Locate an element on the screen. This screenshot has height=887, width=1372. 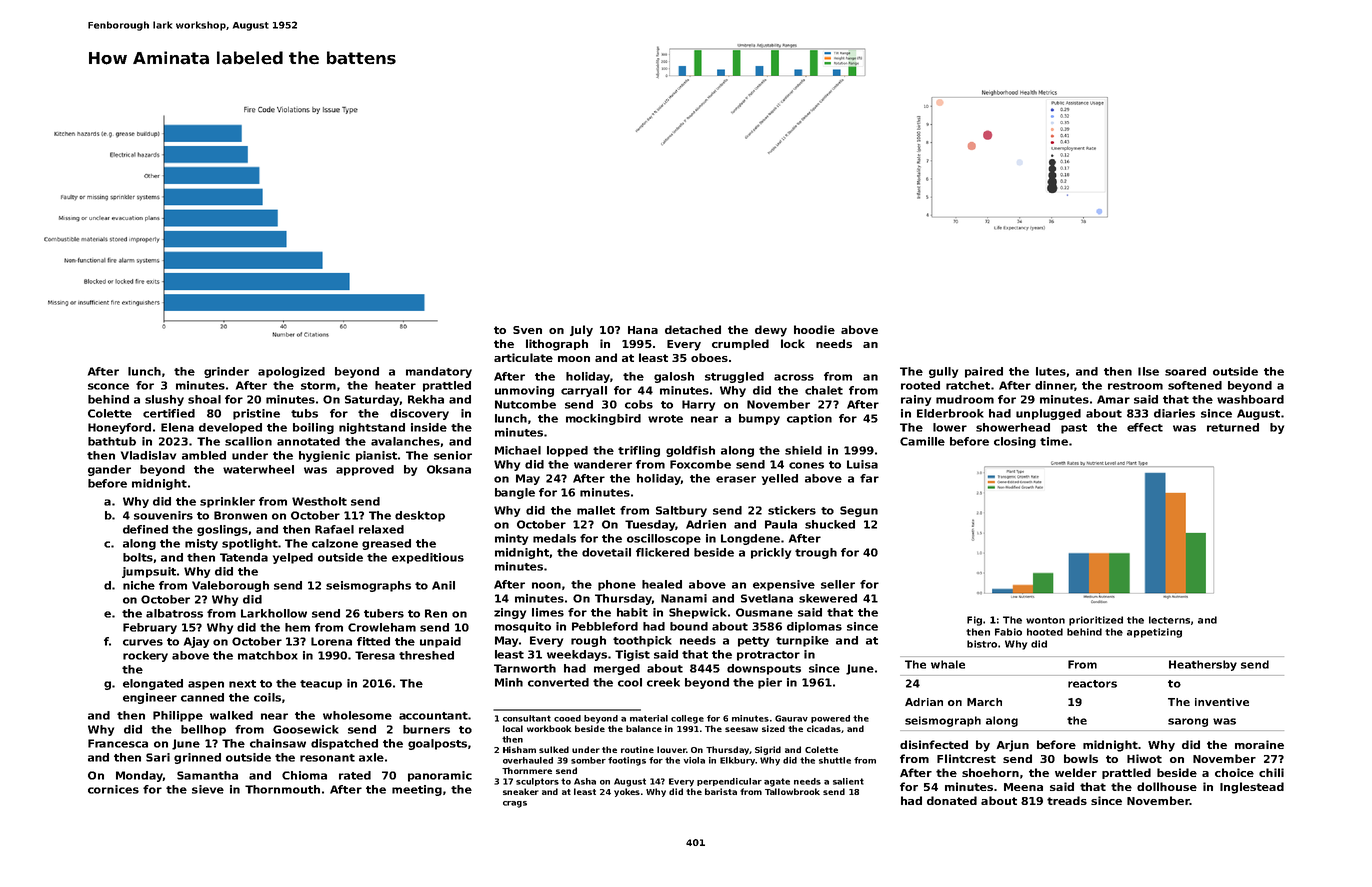
turnpike is located at coordinates (802, 641).
